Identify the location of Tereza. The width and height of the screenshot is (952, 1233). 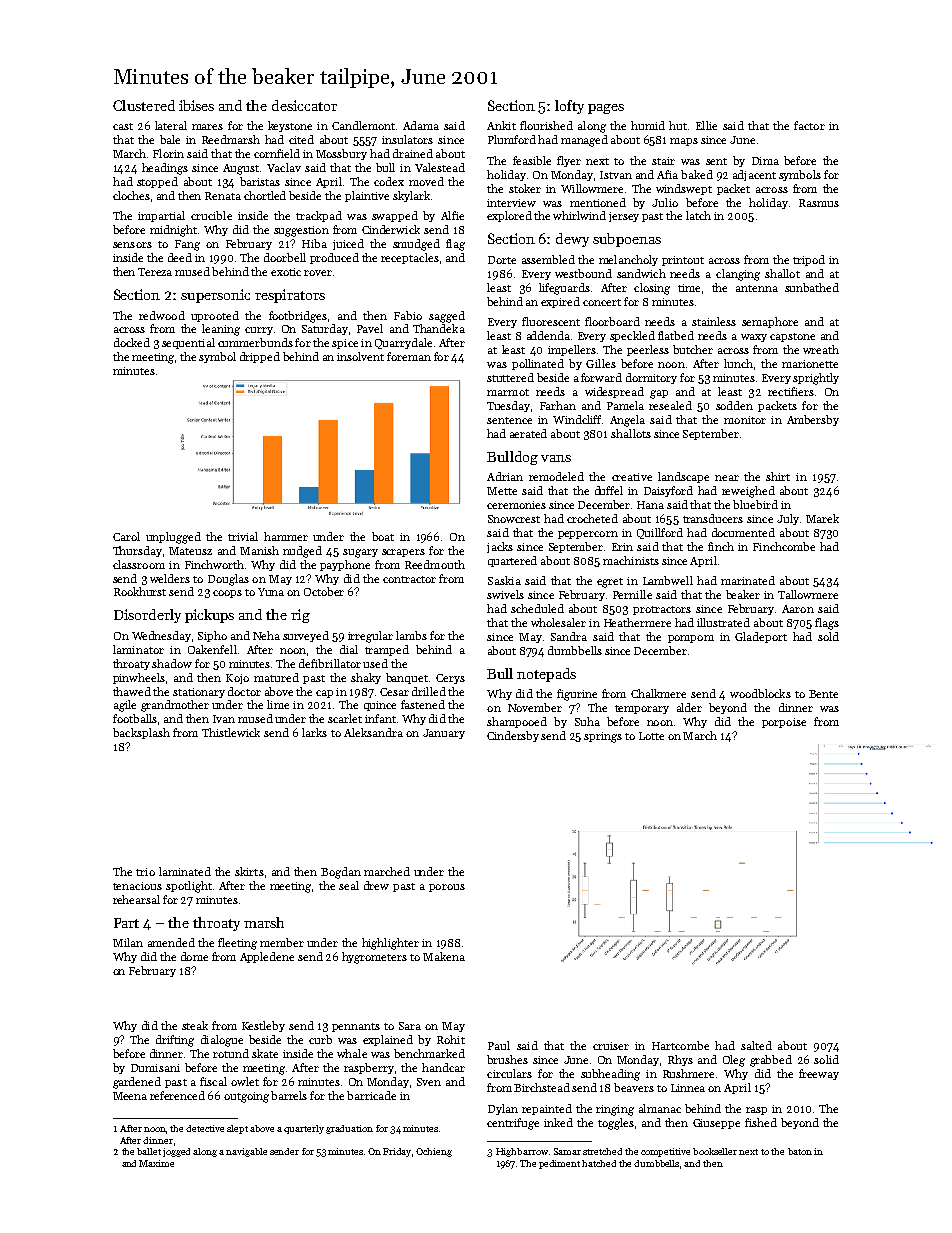
(155, 272).
